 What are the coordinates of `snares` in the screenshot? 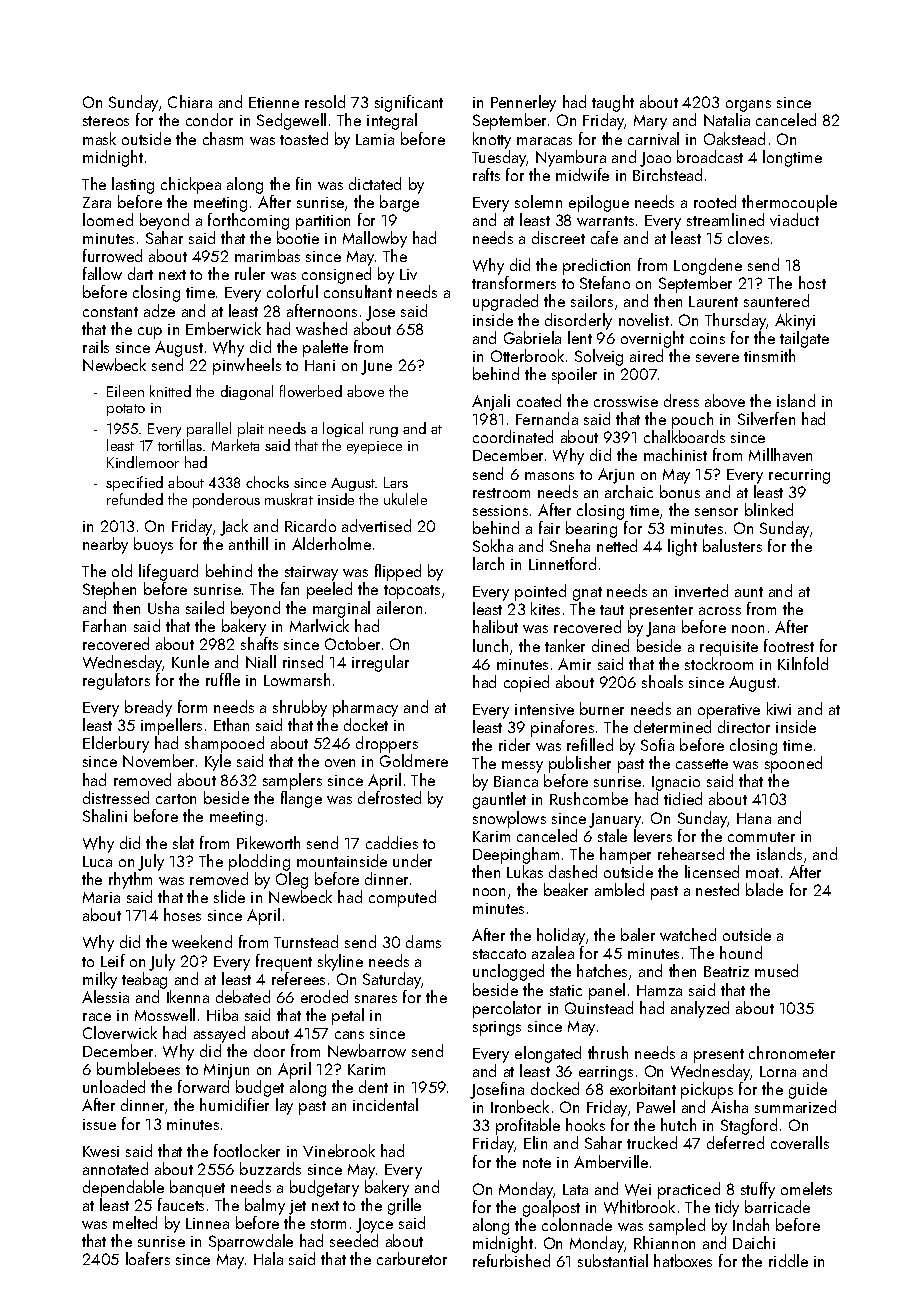 It's located at (376, 999).
